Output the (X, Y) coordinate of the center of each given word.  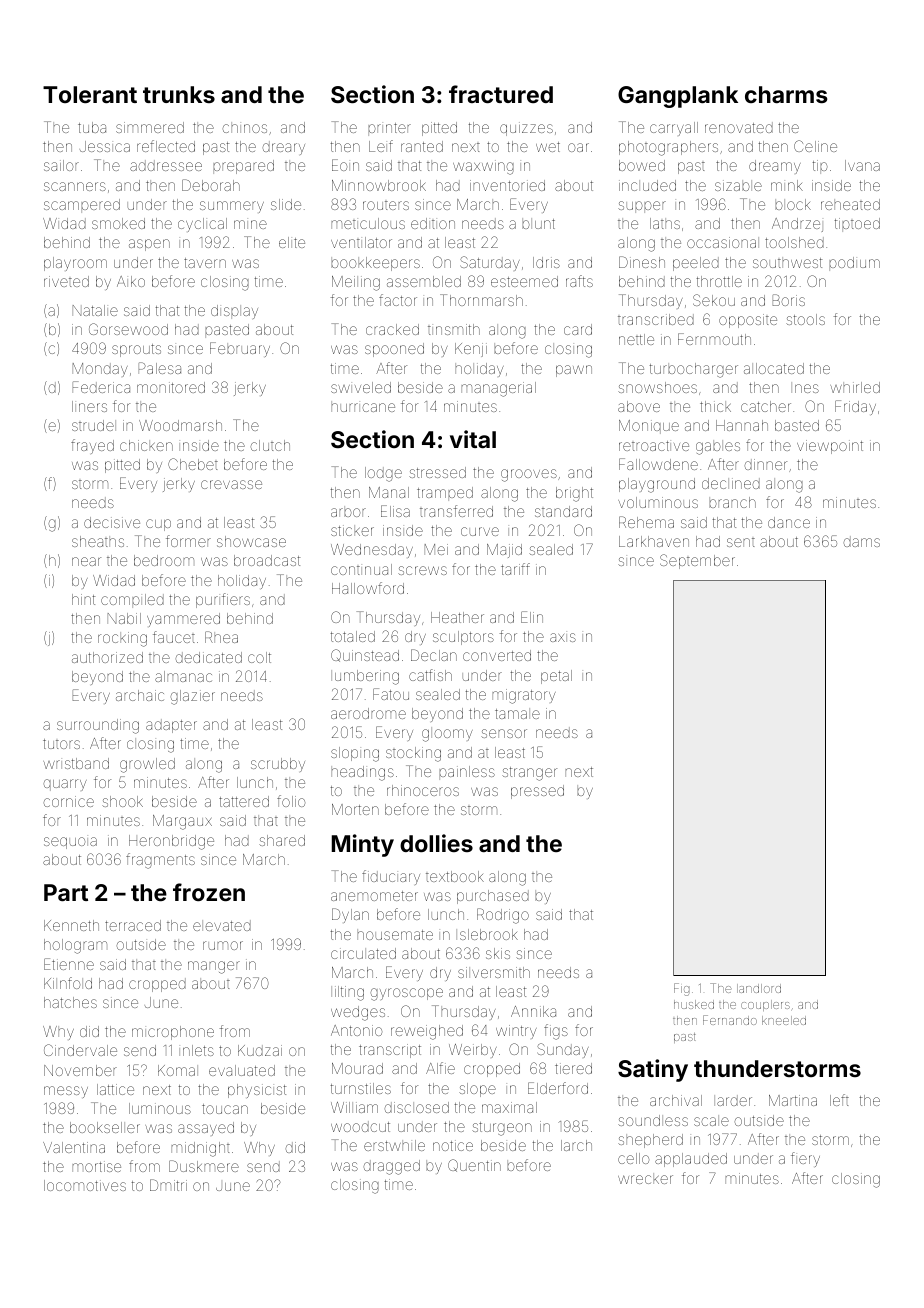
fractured (501, 94)
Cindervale (80, 1050)
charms (786, 94)
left (839, 1100)
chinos (244, 127)
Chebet (193, 464)
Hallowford (368, 588)
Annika (533, 1011)
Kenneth (71, 925)
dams (861, 541)
